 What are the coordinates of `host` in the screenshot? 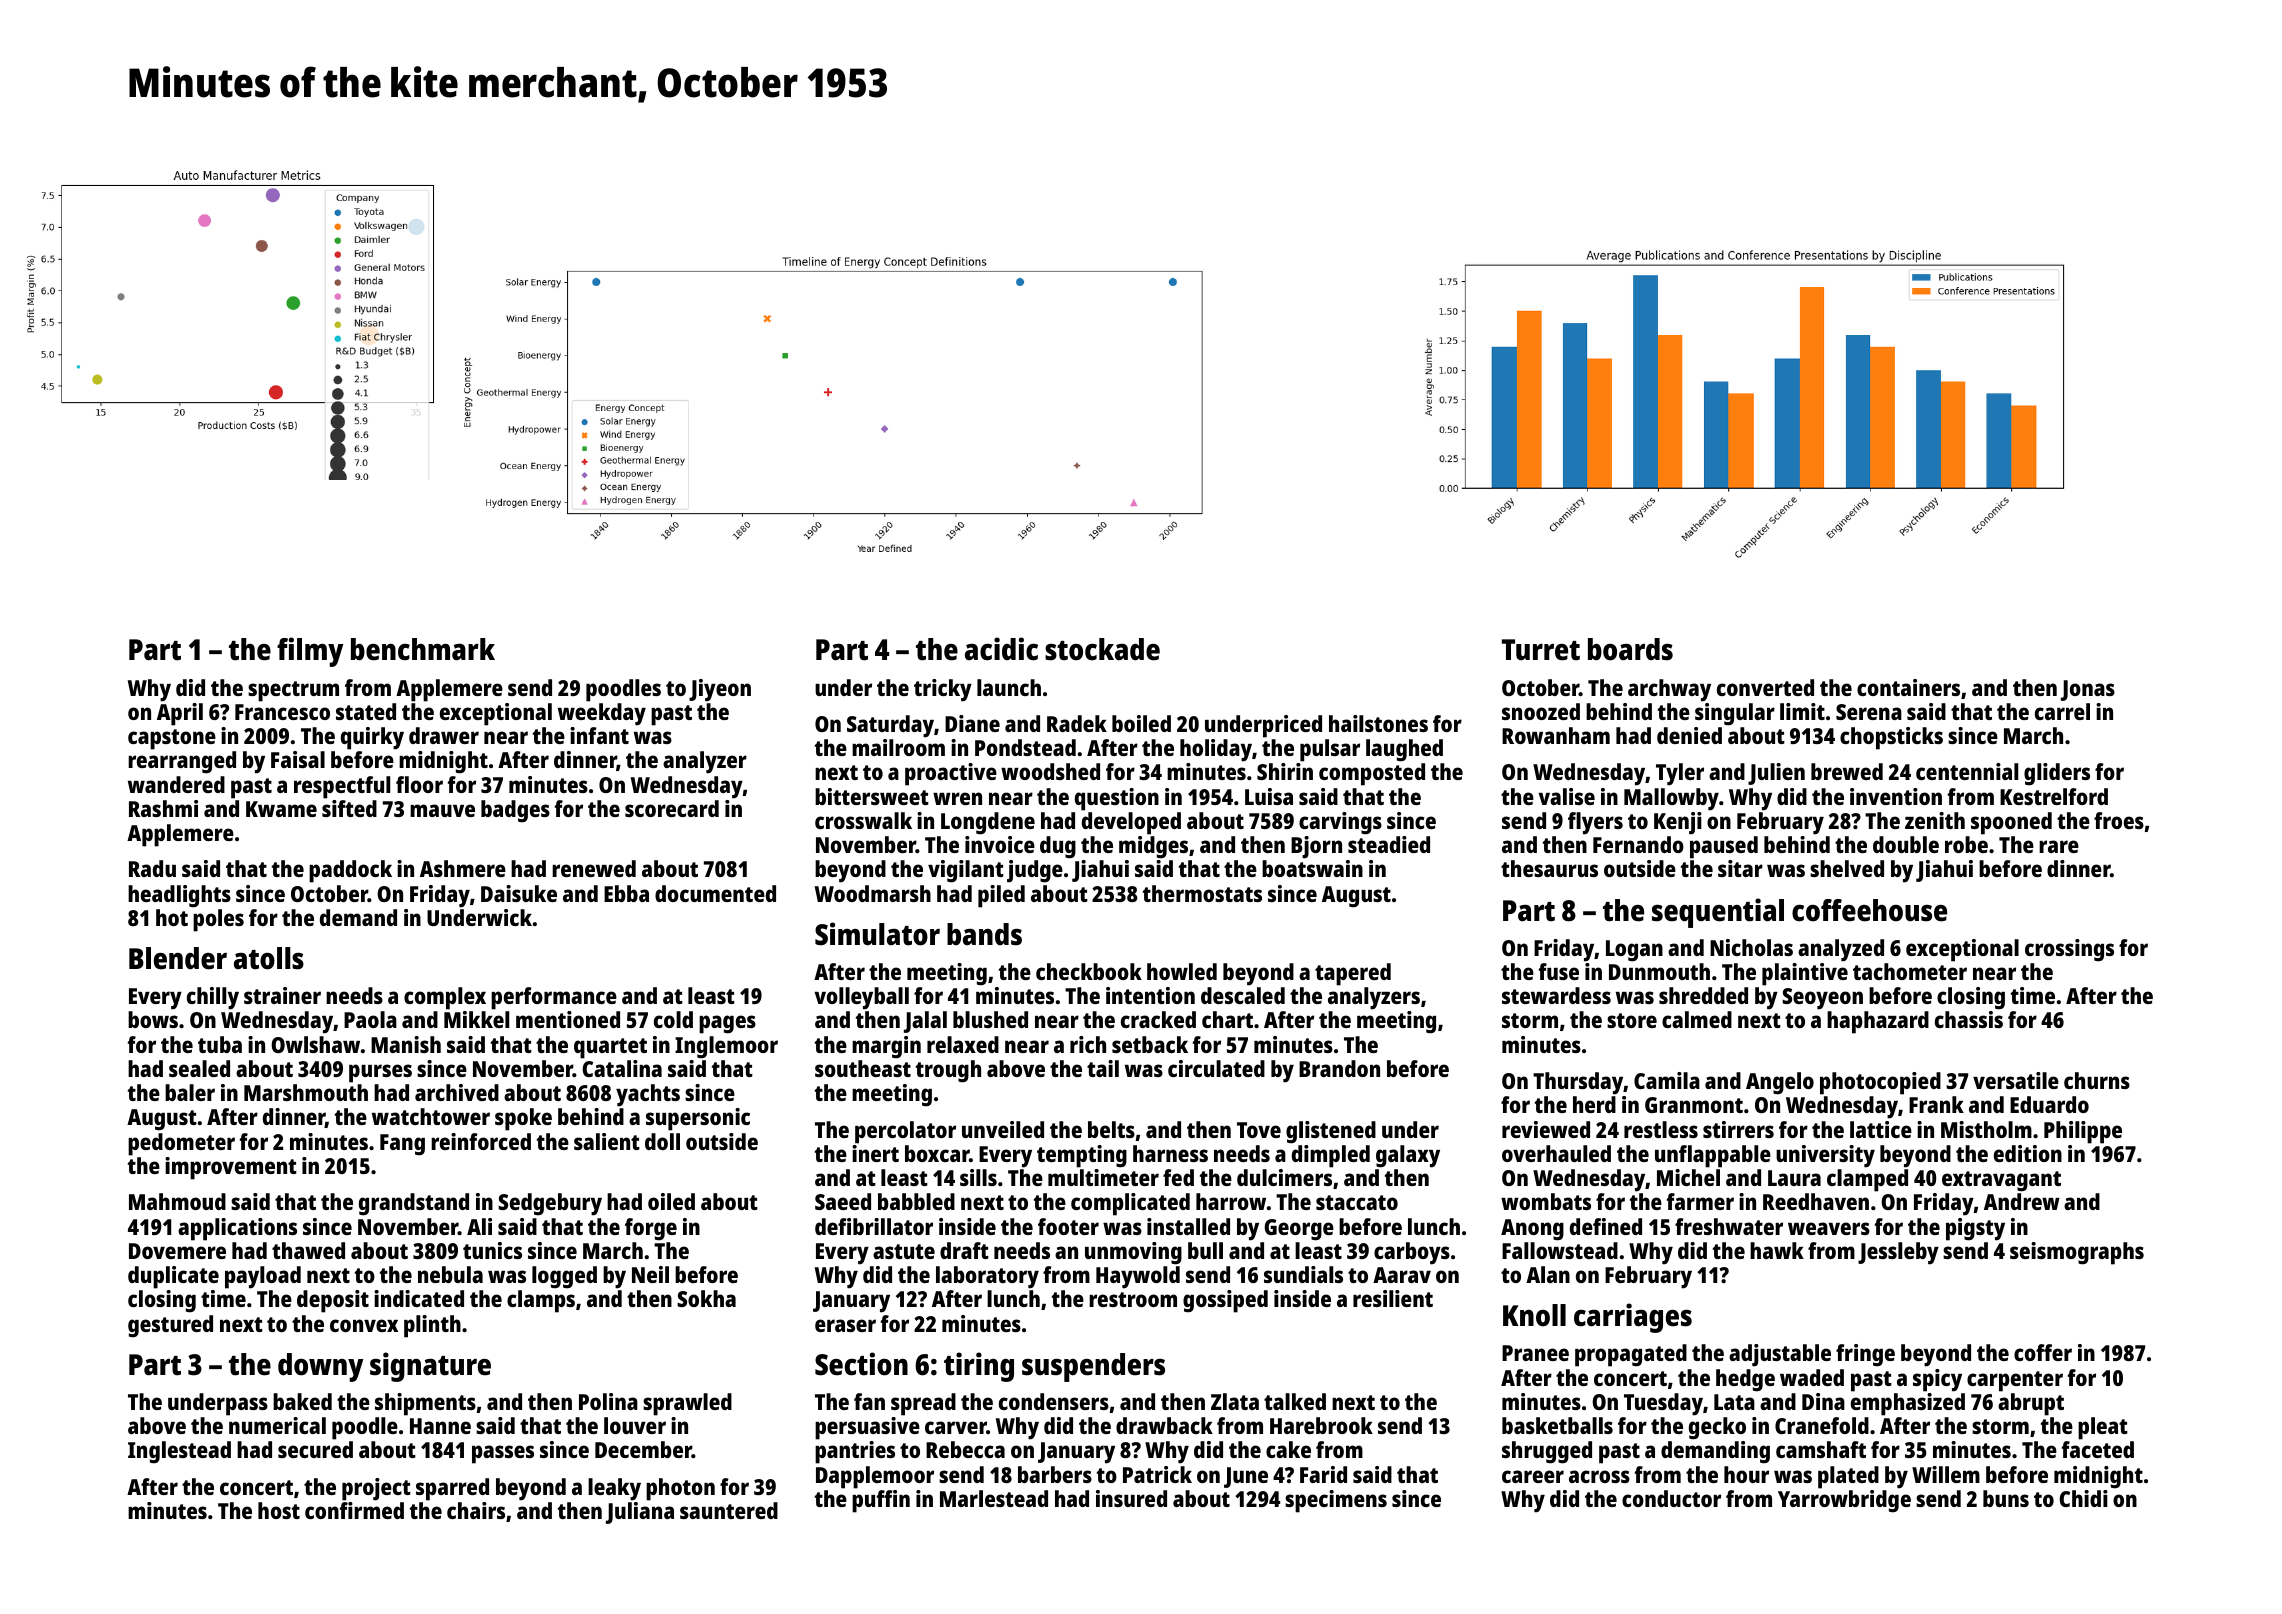 It's located at (279, 1510).
